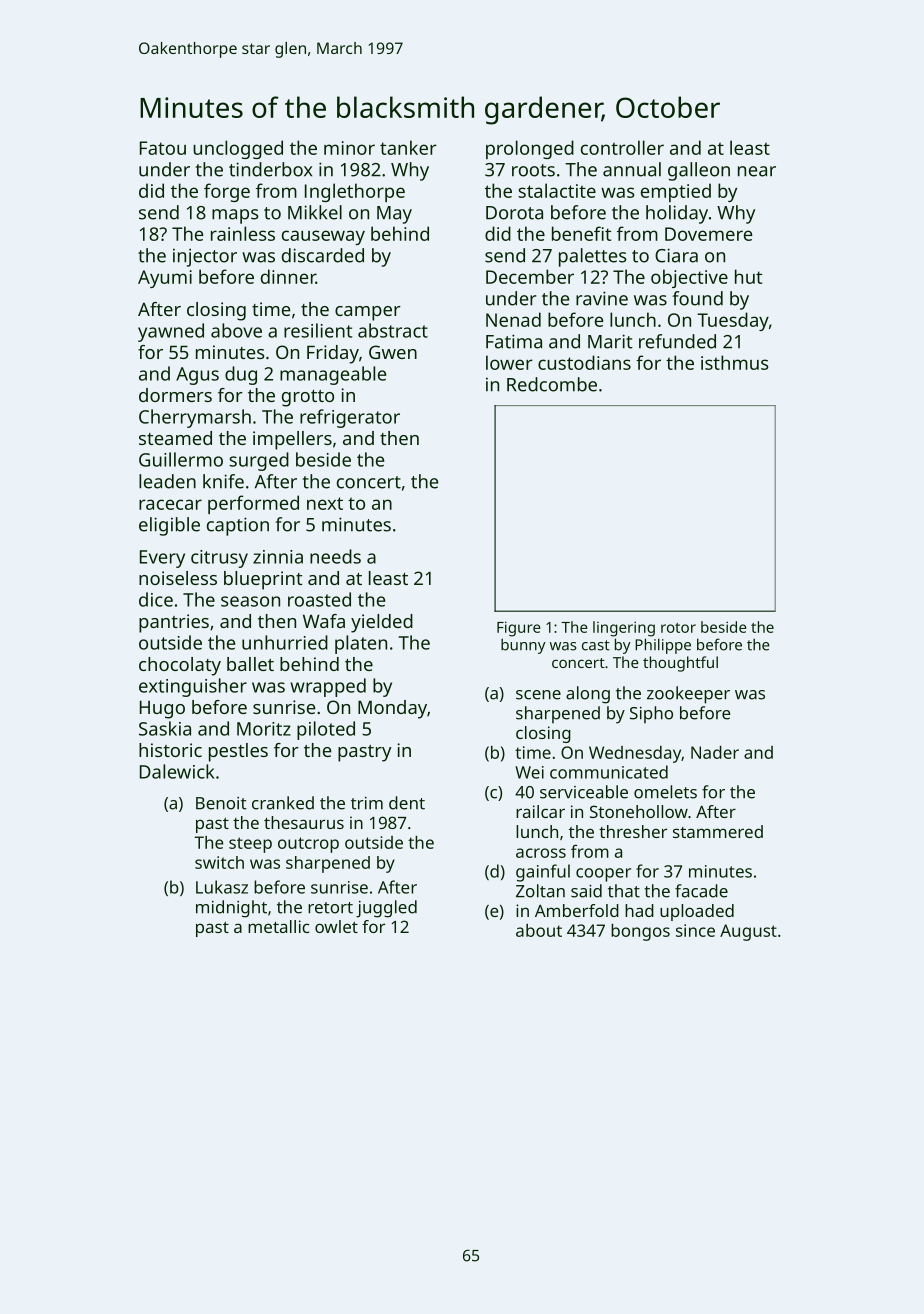  I want to click on switch, so click(219, 862).
